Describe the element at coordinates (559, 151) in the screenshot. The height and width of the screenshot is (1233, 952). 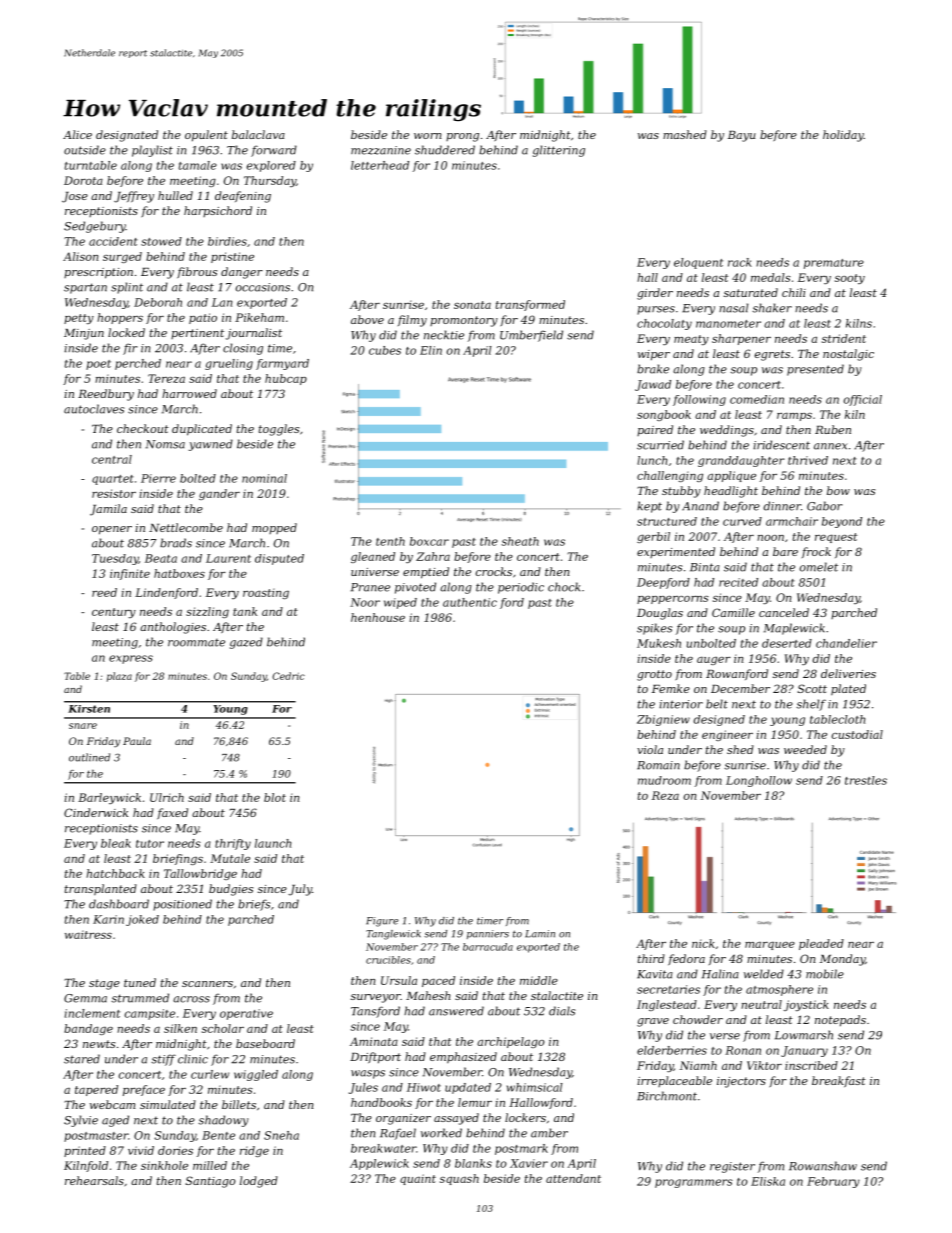
I see `glittering` at that location.
